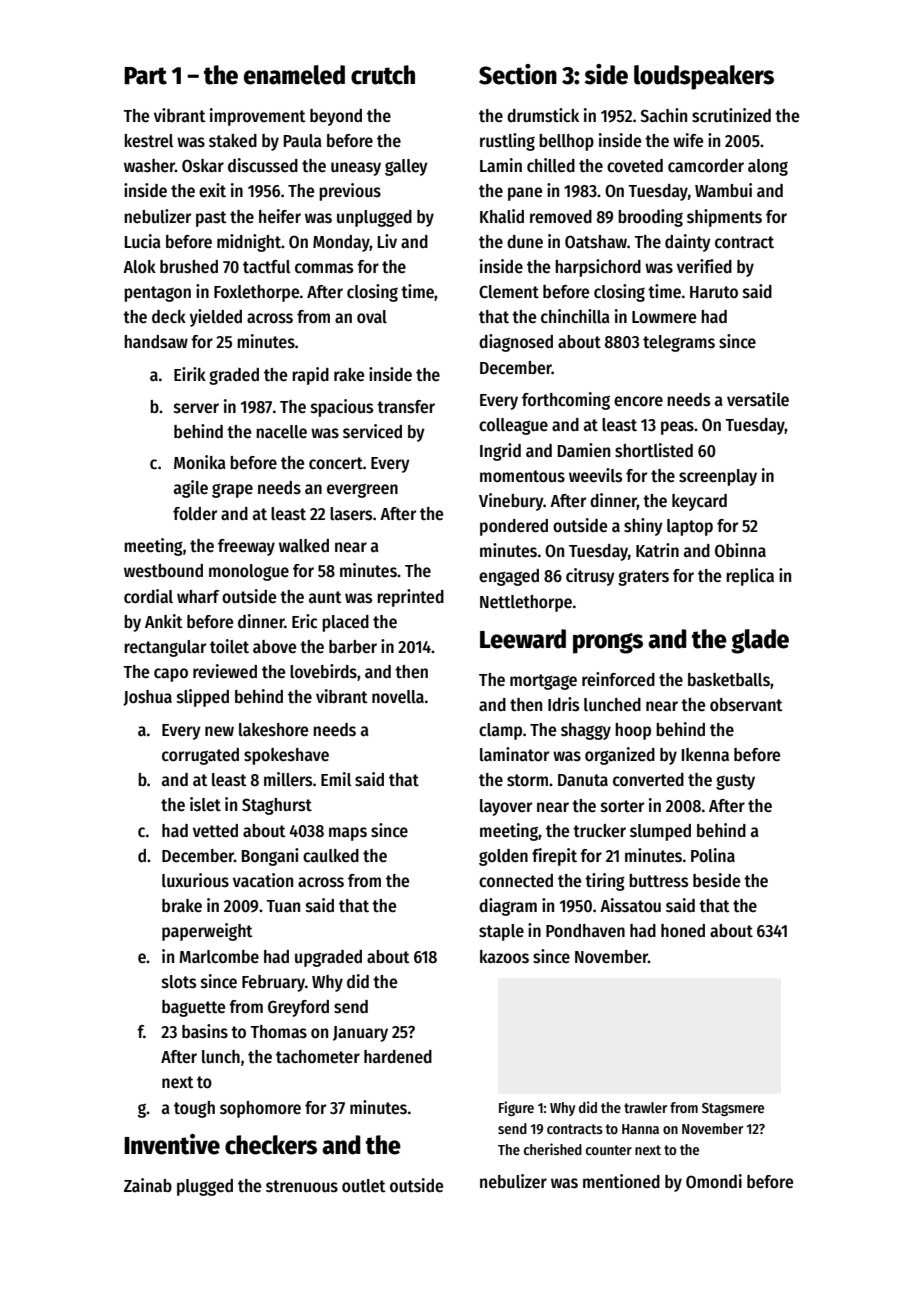 The width and height of the page is (924, 1308). I want to click on strenuous, so click(302, 1186).
